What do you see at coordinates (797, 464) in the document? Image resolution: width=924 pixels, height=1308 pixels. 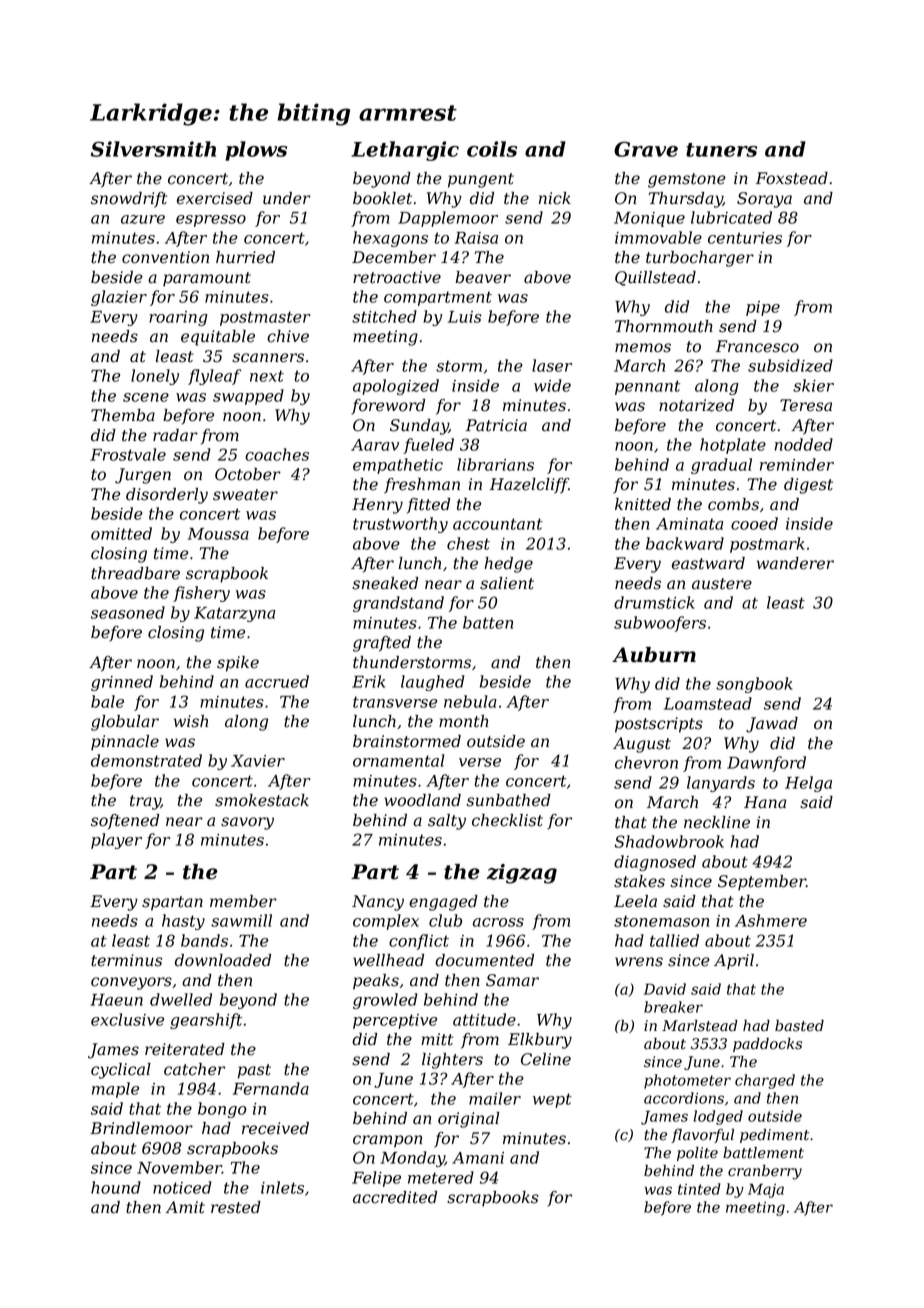 I see `reminder` at bounding box center [797, 464].
